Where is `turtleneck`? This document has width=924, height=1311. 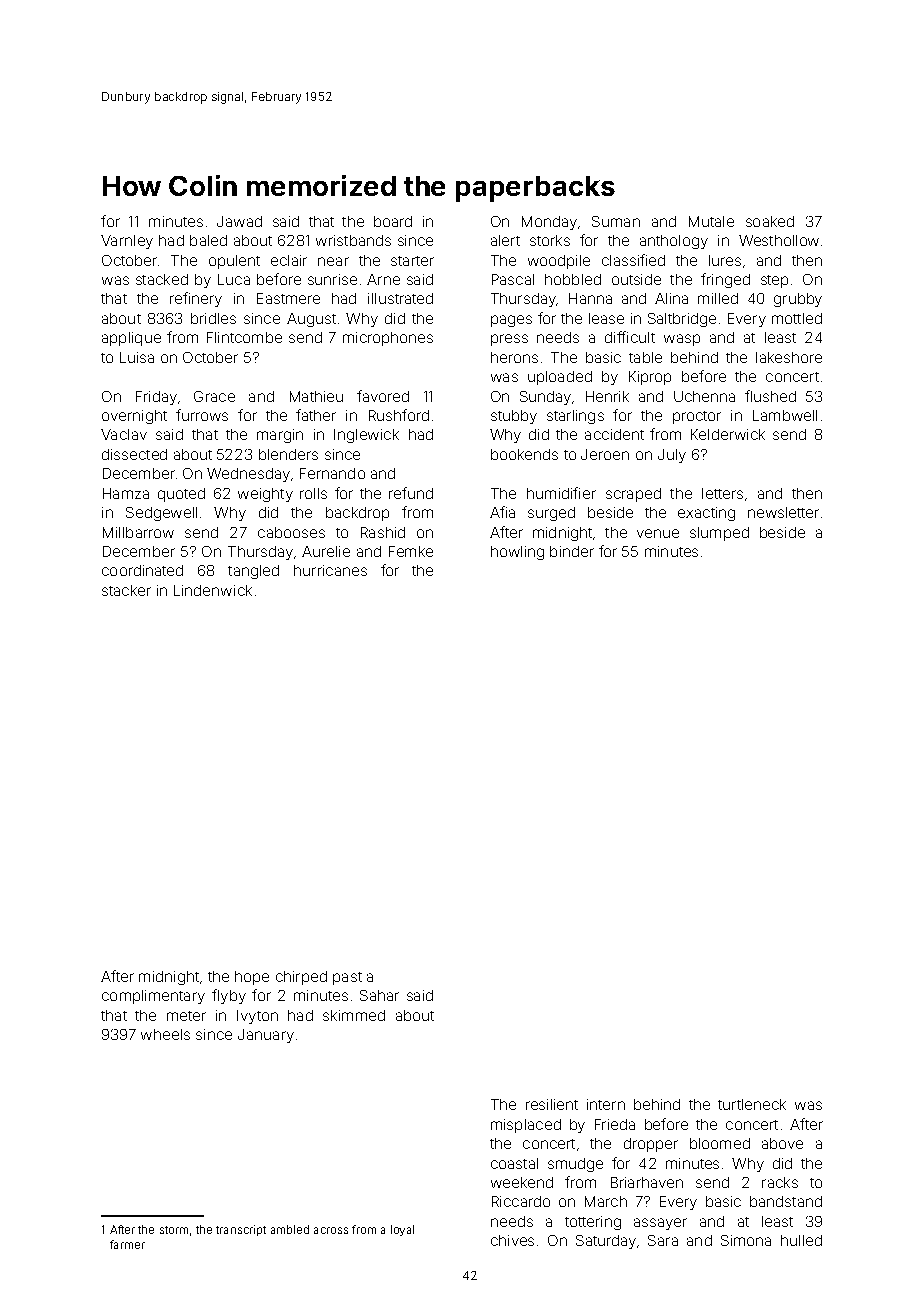
turtleneck is located at coordinates (752, 1104).
